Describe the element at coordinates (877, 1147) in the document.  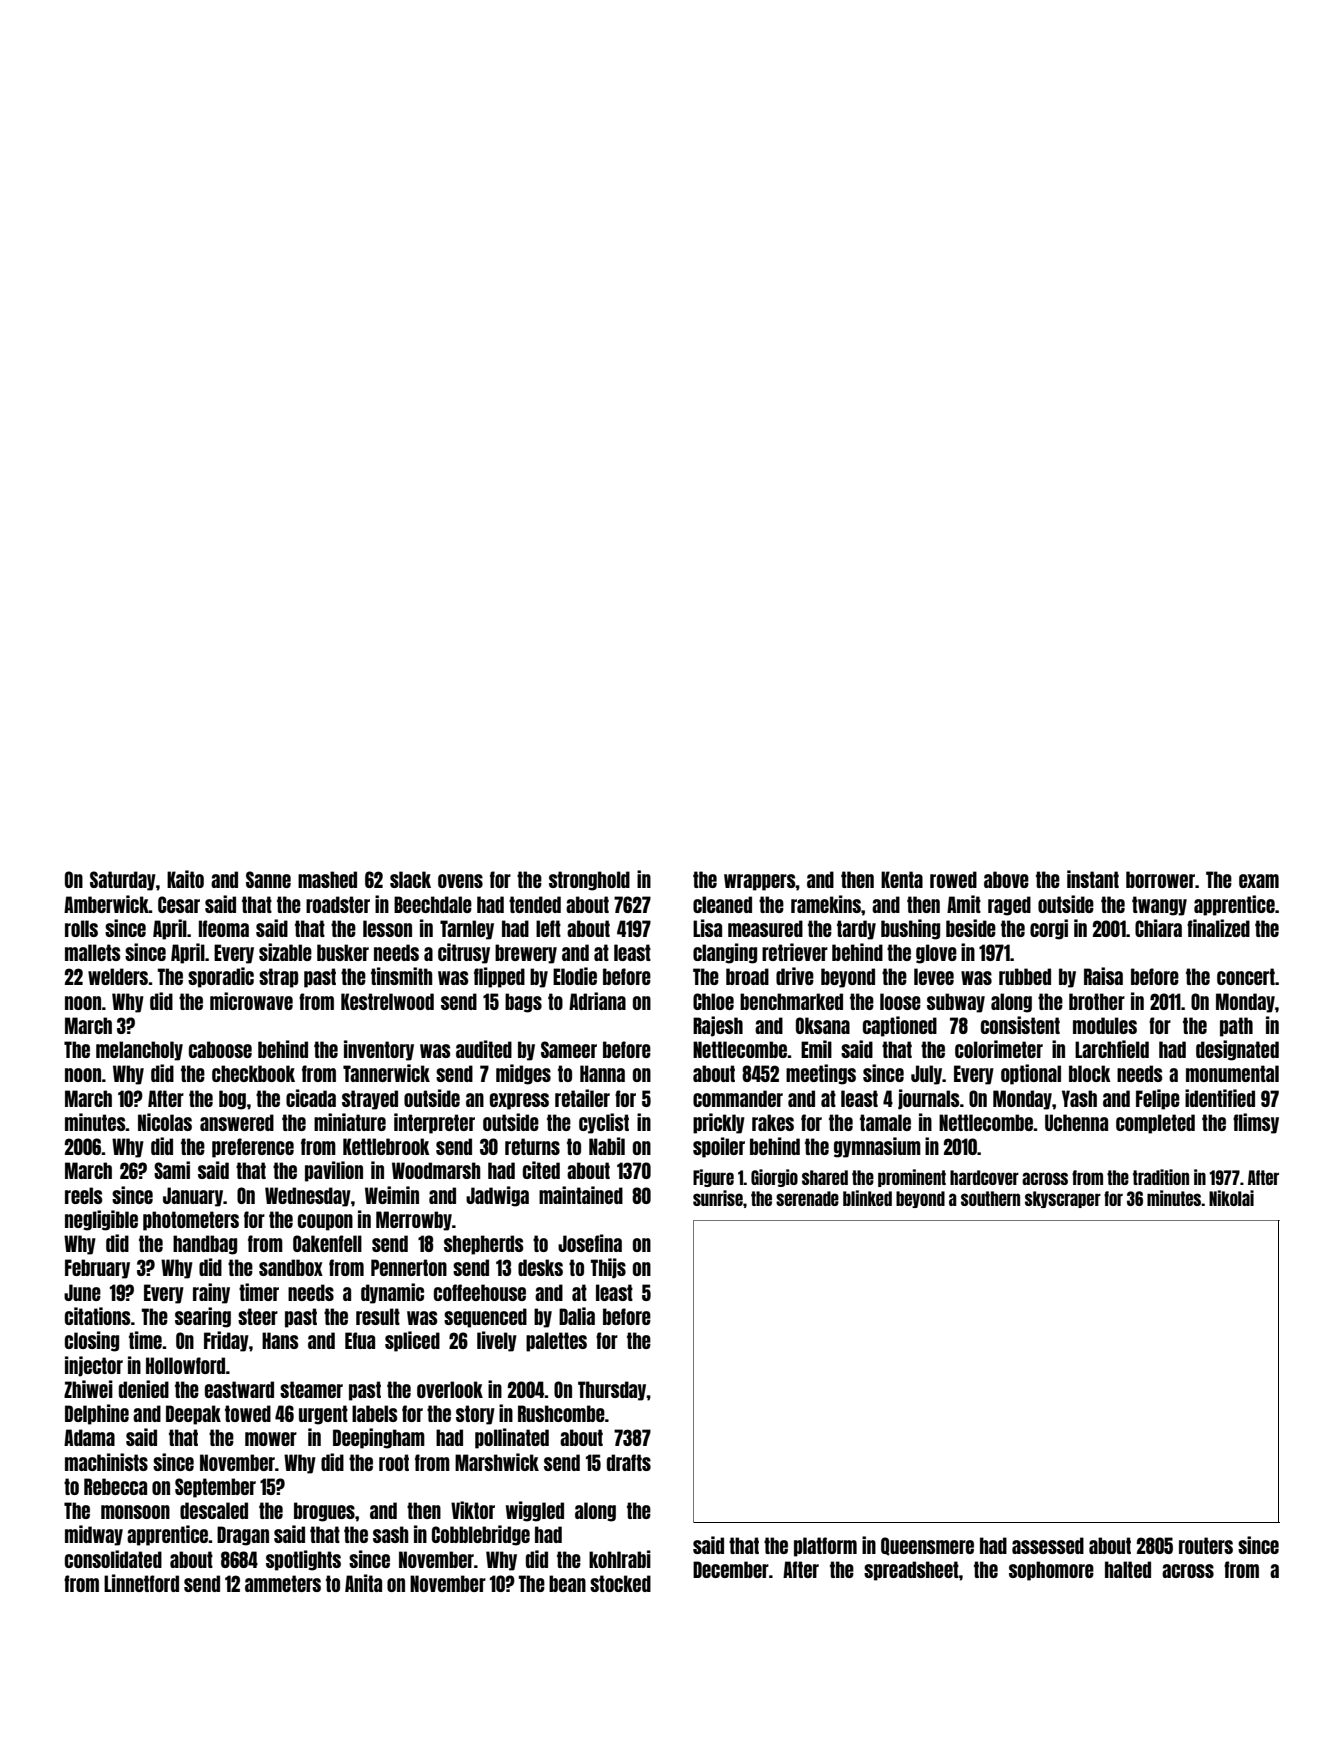
I see `gymnasium` at that location.
